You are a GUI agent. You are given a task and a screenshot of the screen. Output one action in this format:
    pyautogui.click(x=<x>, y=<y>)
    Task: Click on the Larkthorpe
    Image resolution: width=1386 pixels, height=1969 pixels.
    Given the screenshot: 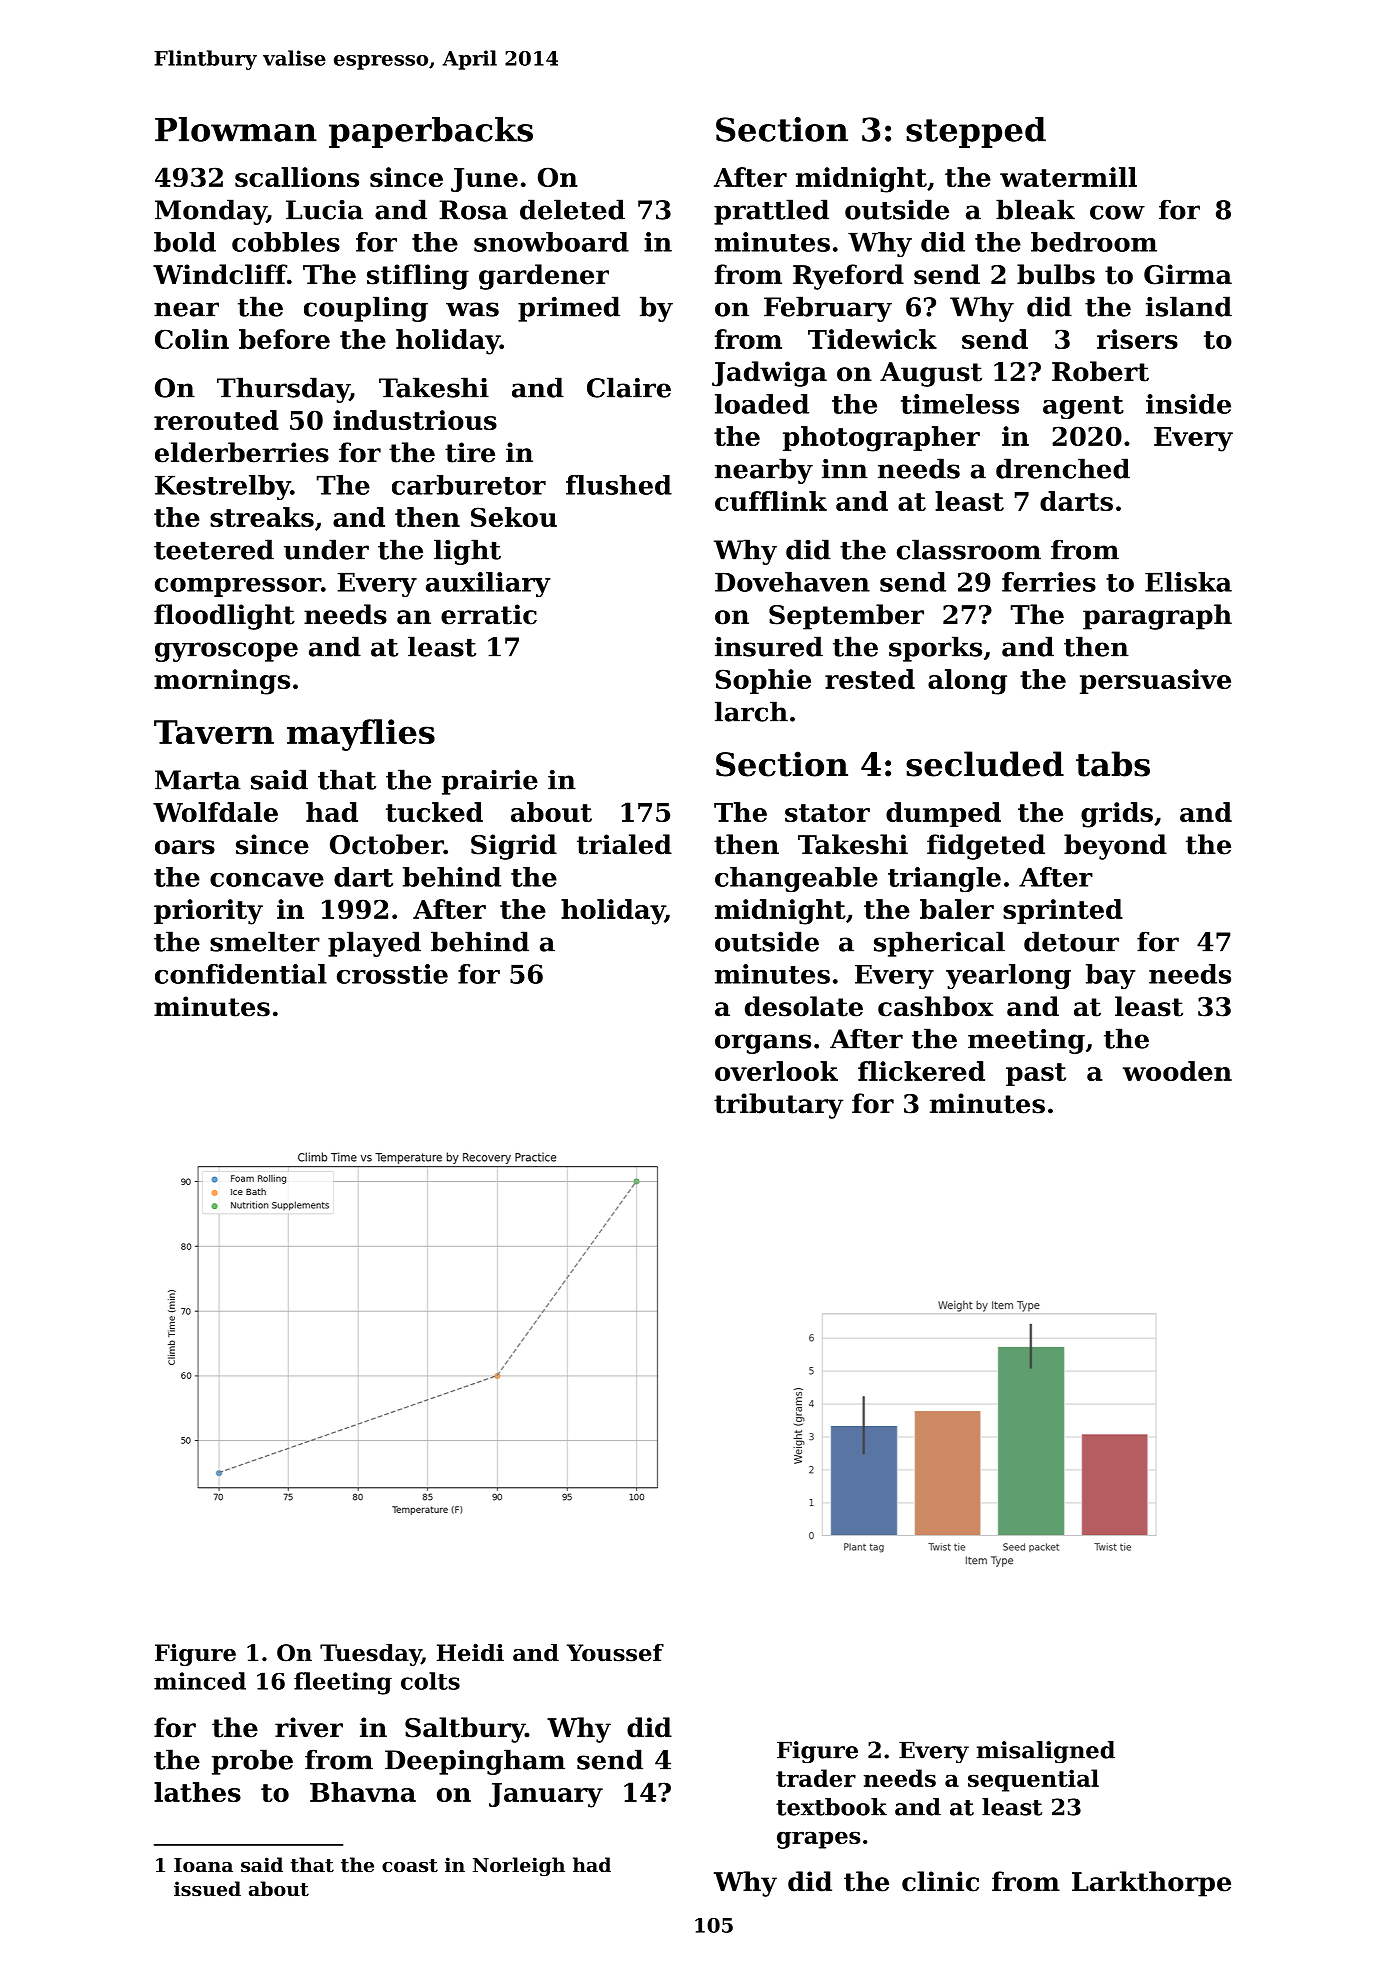 What is the action you would take?
    pyautogui.click(x=1151, y=1884)
